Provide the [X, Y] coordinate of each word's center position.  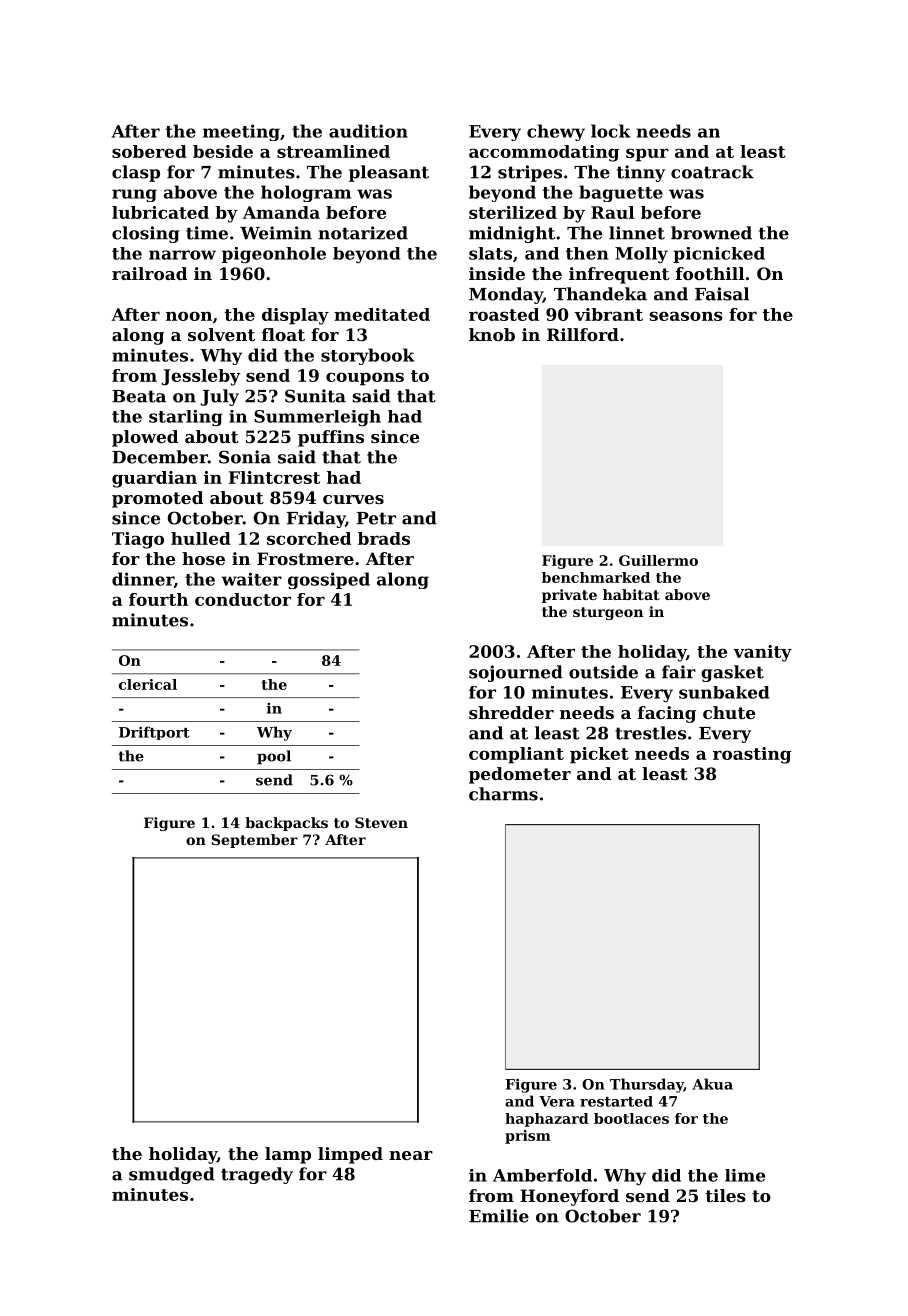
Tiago [138, 540]
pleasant [389, 173]
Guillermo [658, 560]
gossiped [329, 580]
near [411, 1155]
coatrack [712, 172]
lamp [288, 1155]
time [207, 233]
